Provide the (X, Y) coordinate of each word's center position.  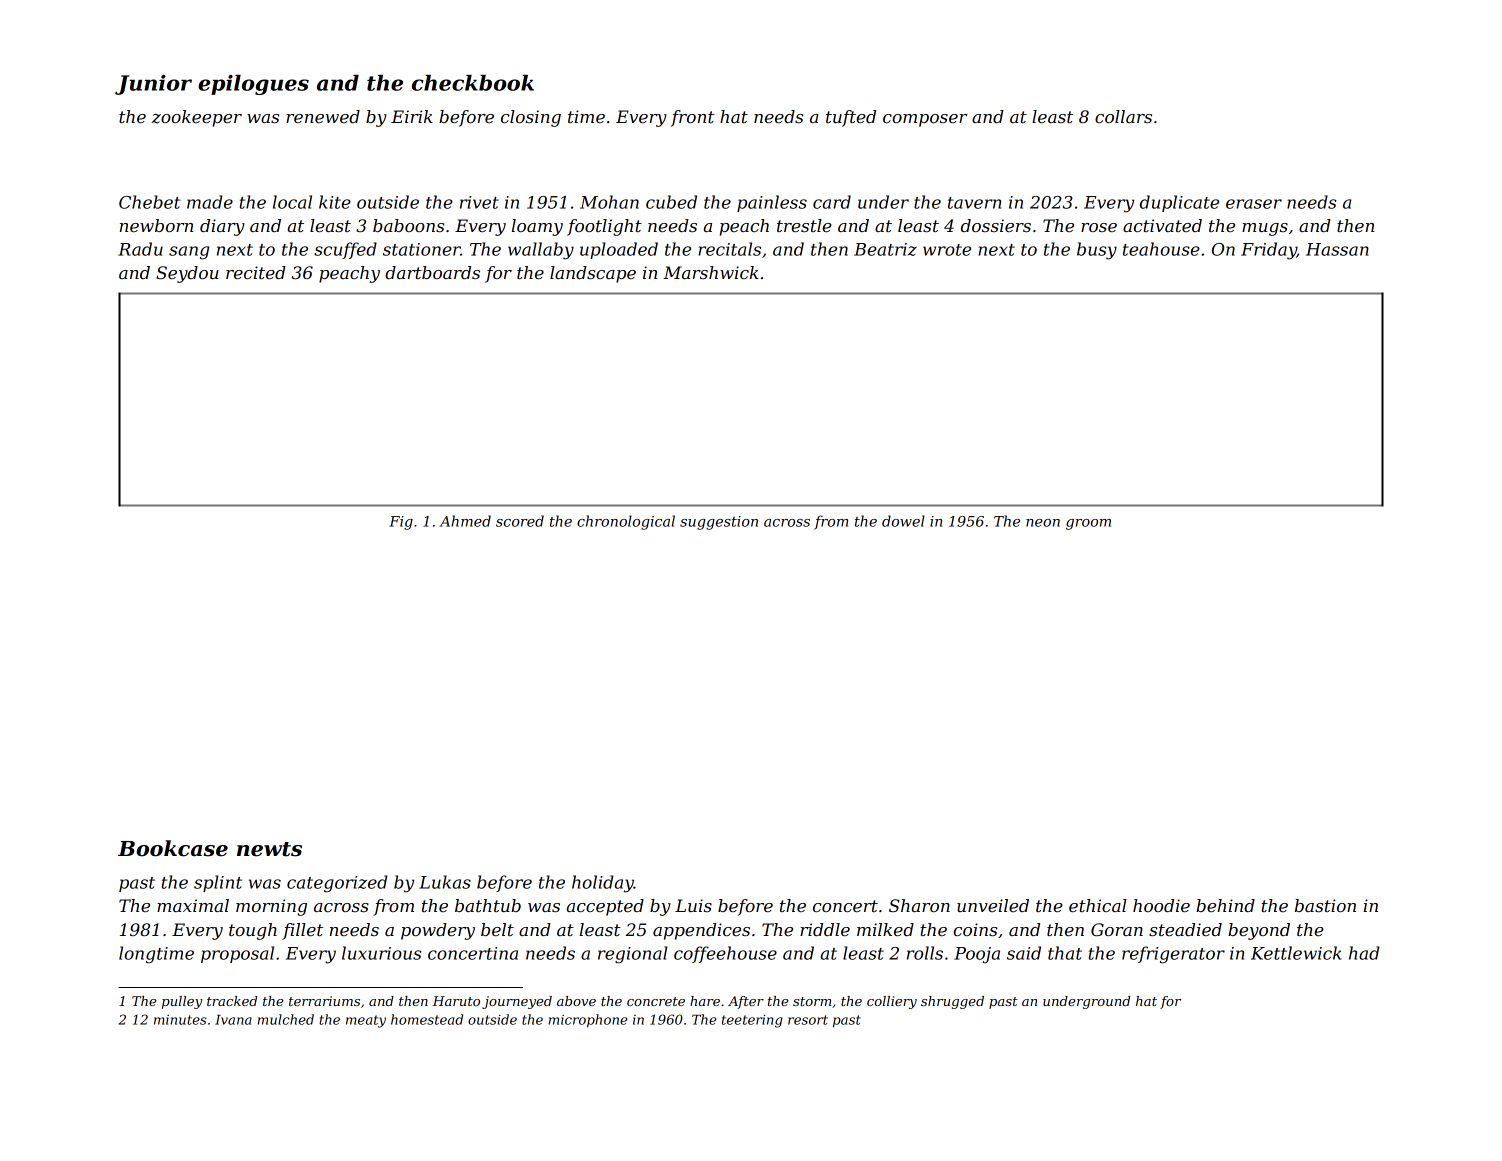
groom (1088, 524)
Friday (1269, 251)
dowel (903, 521)
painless (772, 203)
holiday (603, 884)
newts (269, 849)
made (210, 202)
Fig (401, 523)
